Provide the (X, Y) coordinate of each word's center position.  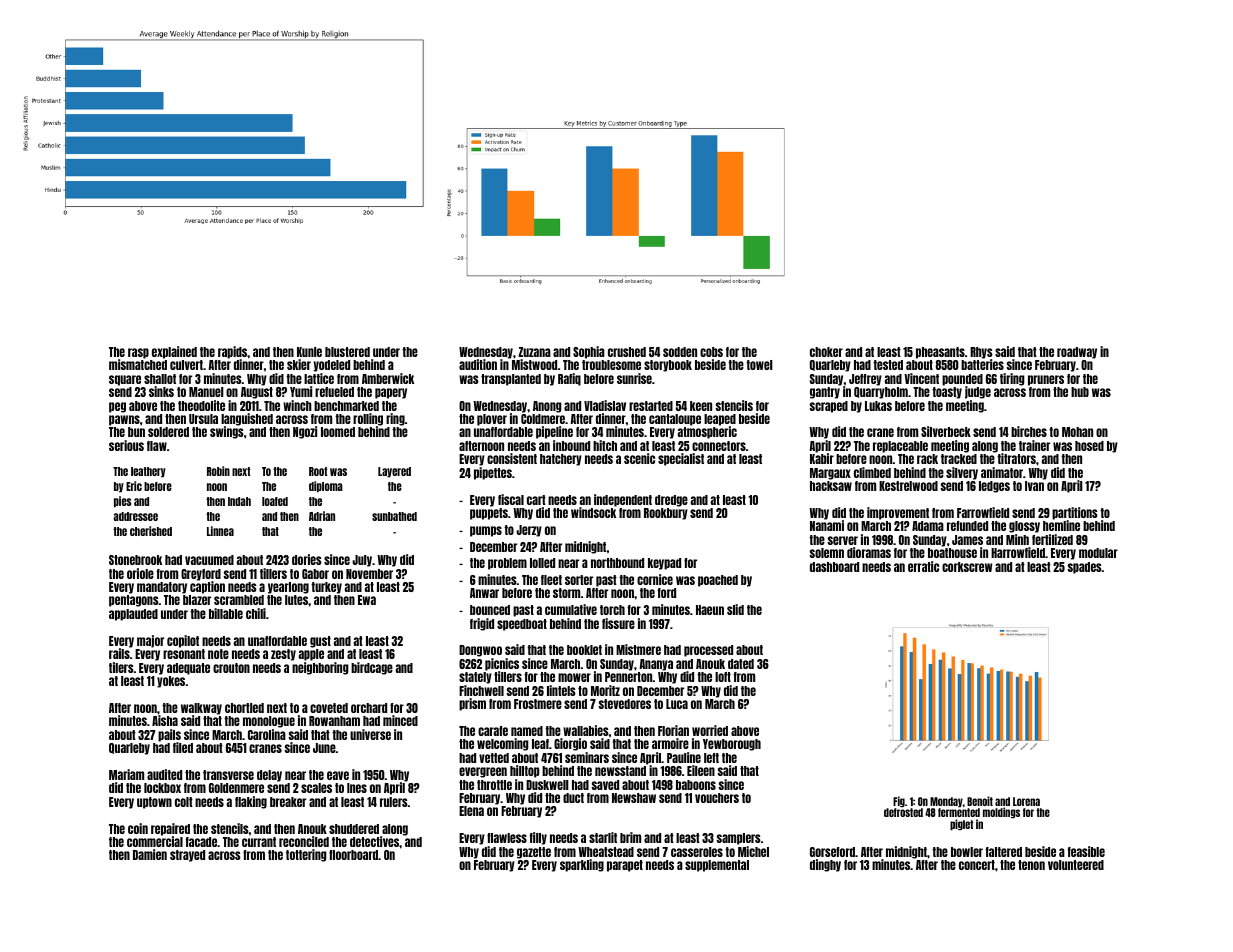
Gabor (315, 574)
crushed (627, 352)
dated (741, 664)
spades (1084, 568)
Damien (150, 854)
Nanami (827, 526)
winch (297, 405)
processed (708, 651)
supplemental (717, 866)
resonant (184, 654)
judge (978, 392)
